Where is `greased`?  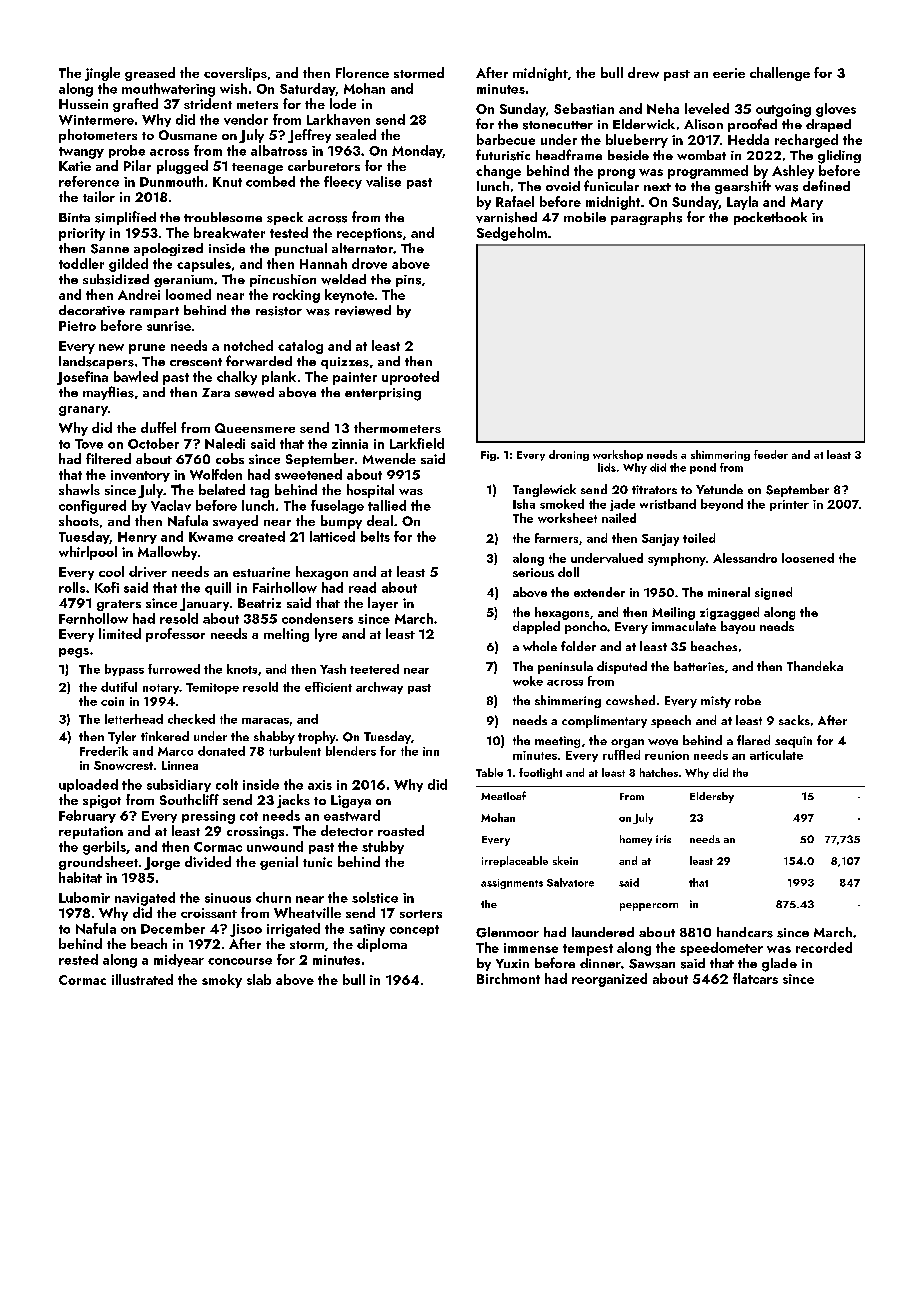
greased is located at coordinates (150, 74).
